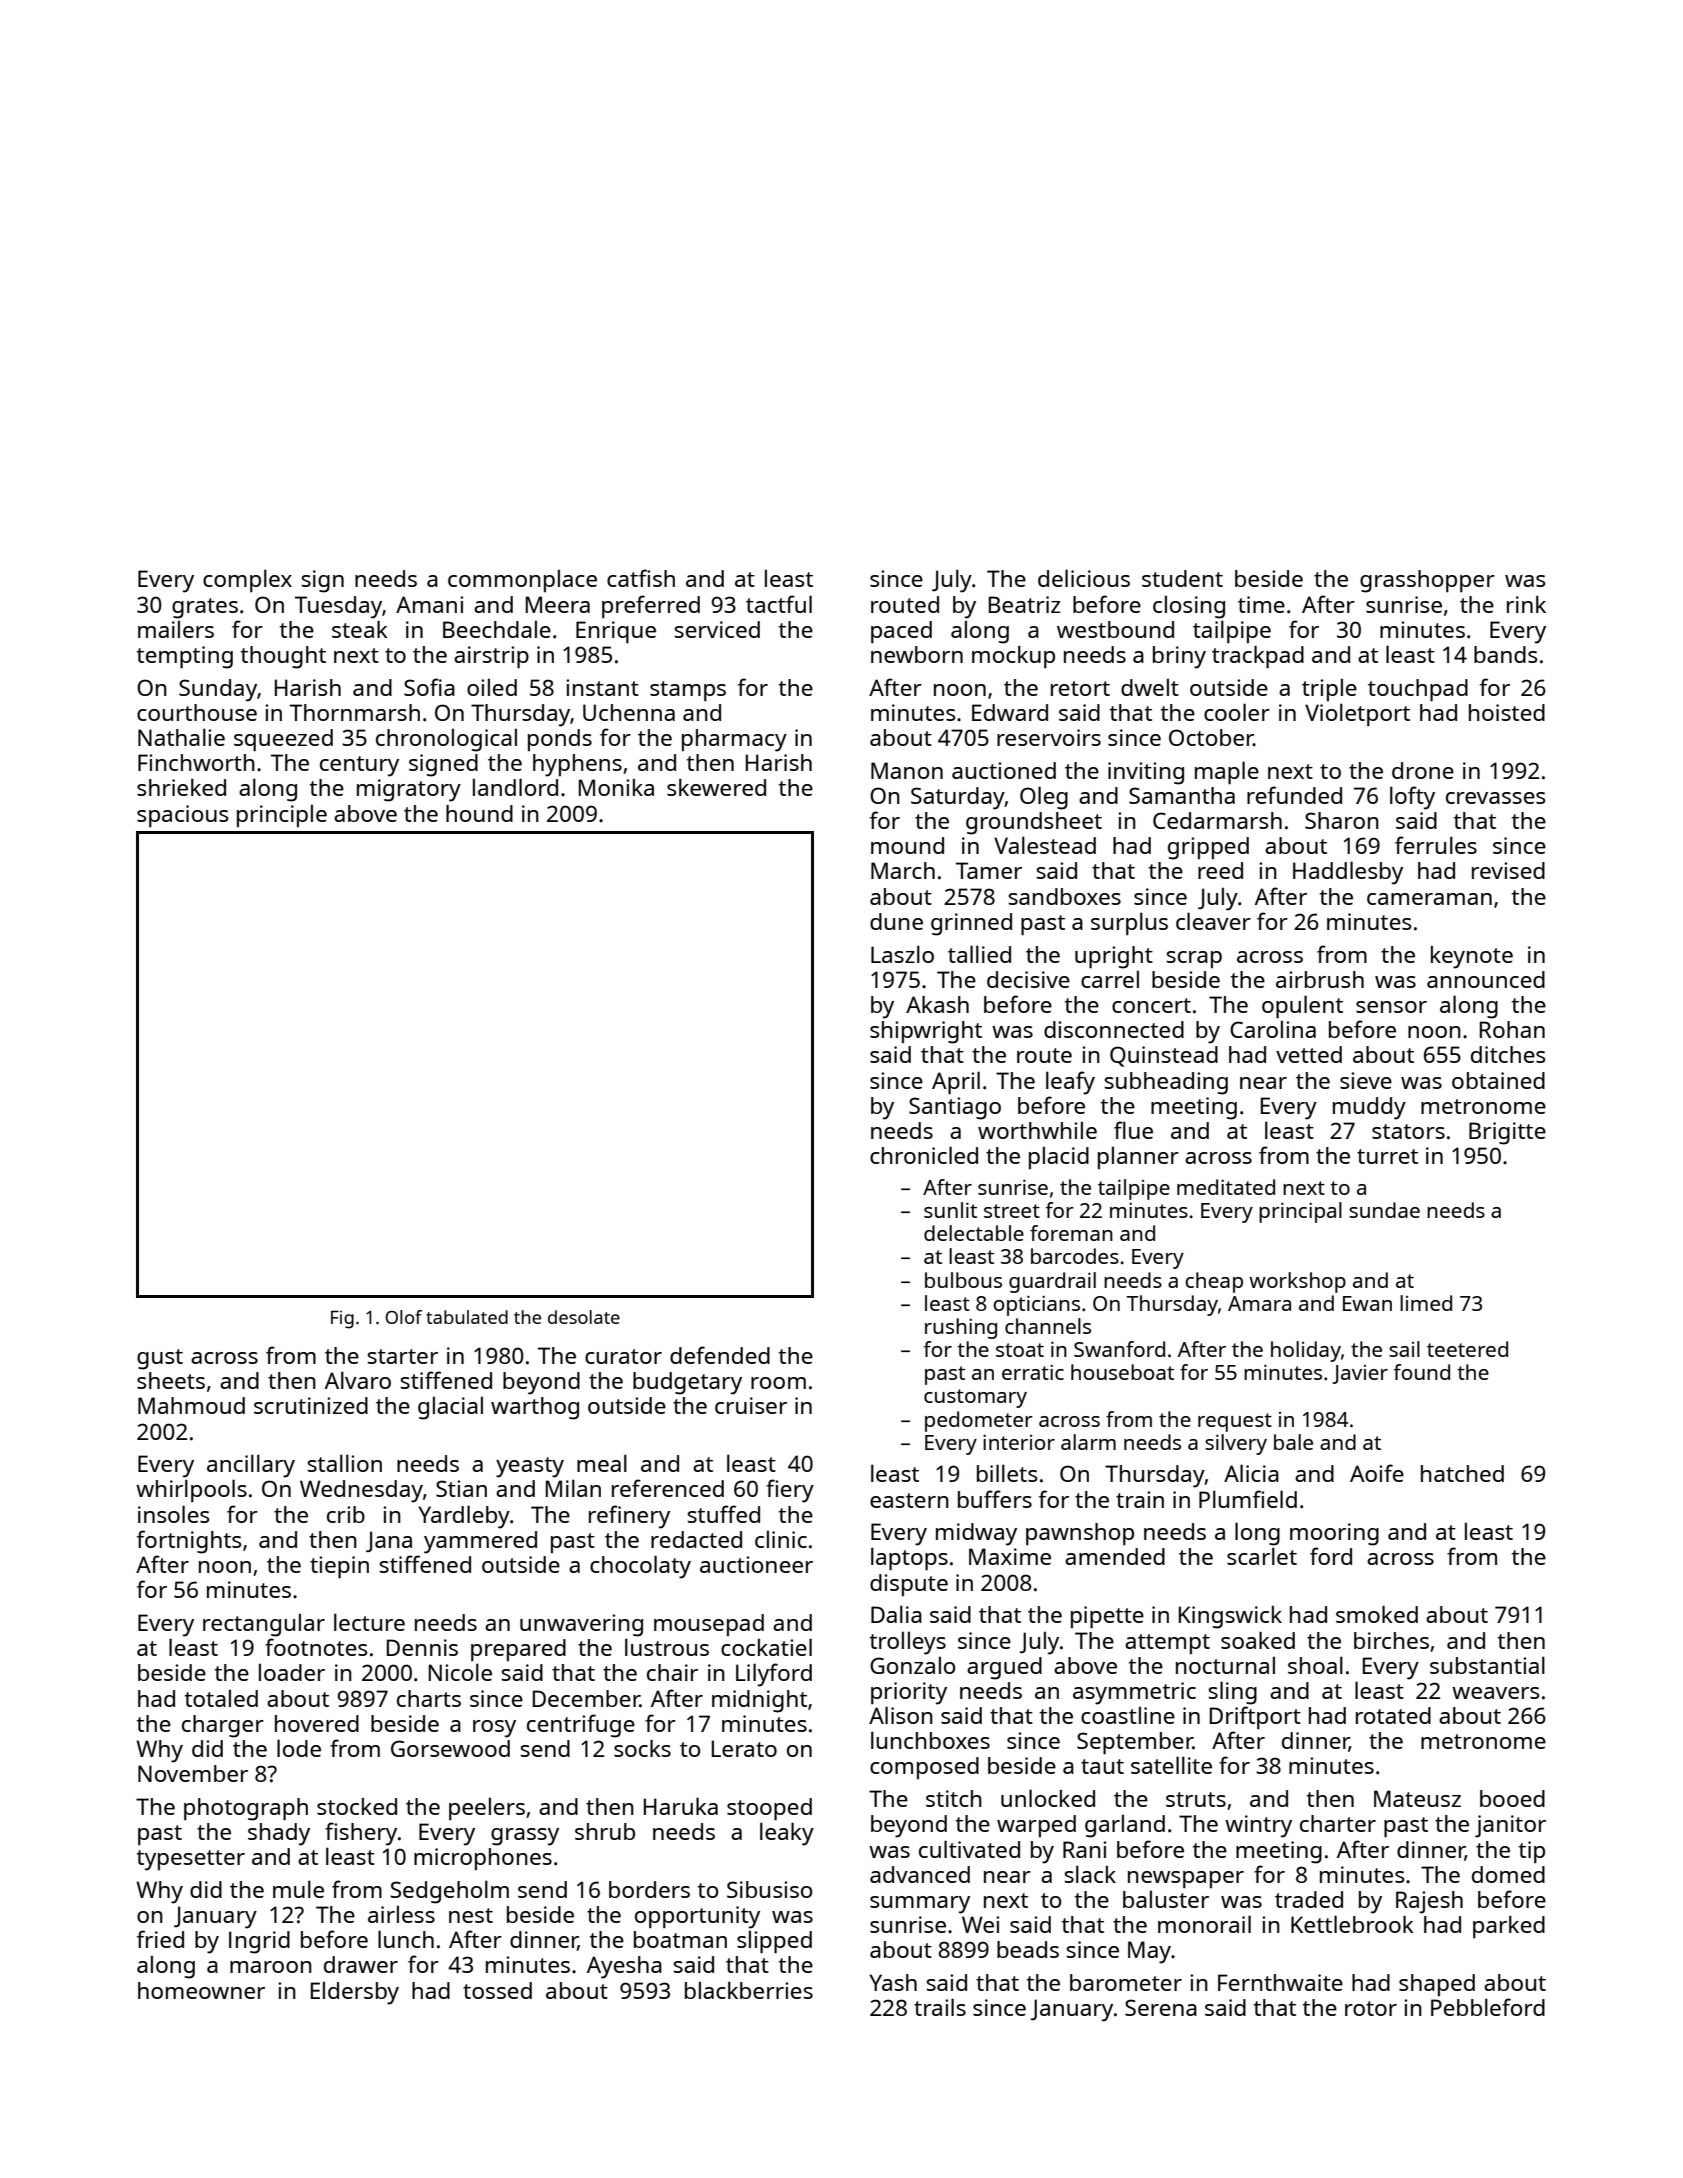 The height and width of the image is (2178, 1683). Describe the element at coordinates (940, 2007) in the image. I see `trails` at that location.
